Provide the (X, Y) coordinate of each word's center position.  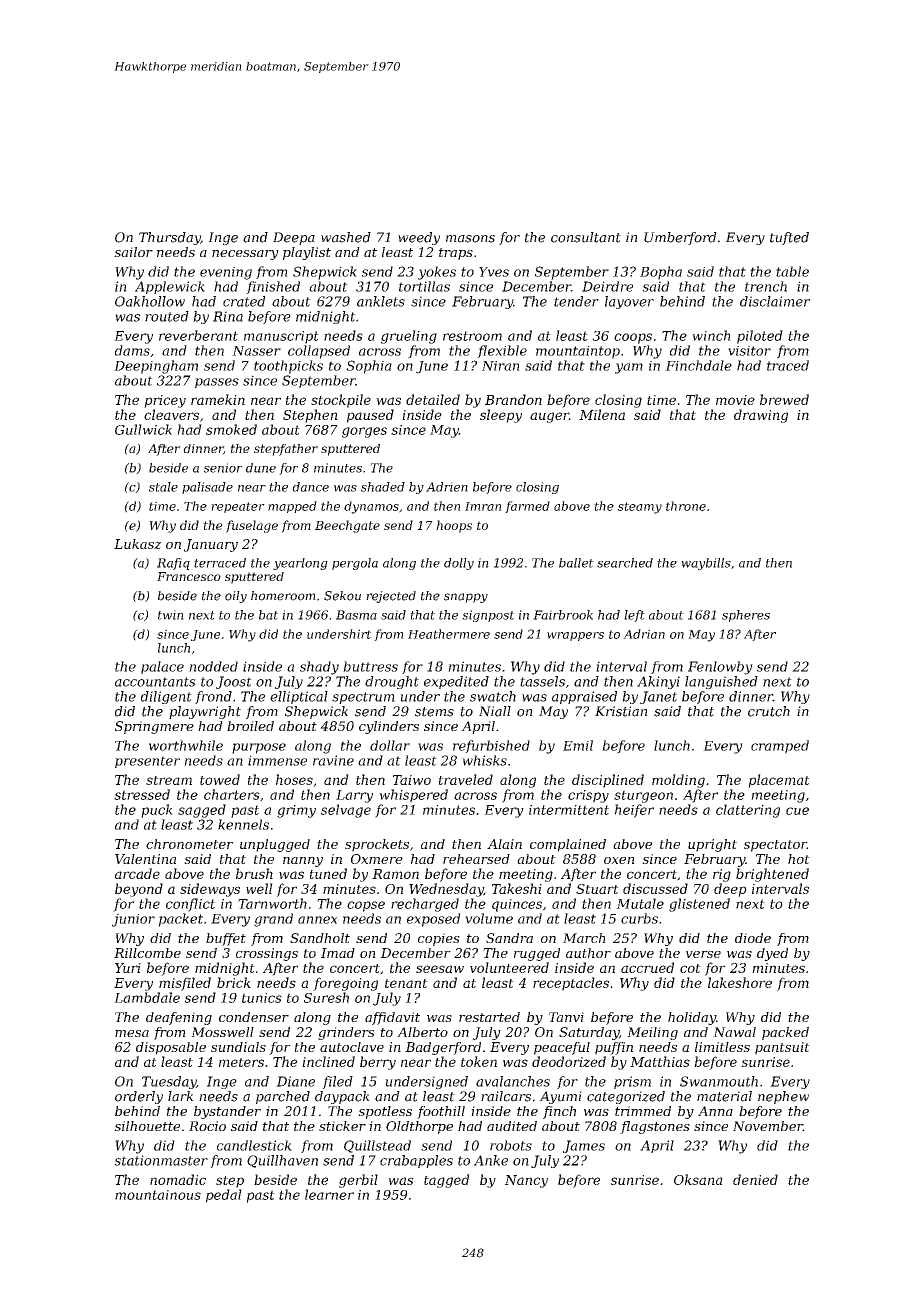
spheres (746, 616)
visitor (749, 351)
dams (132, 350)
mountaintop (578, 352)
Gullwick (143, 429)
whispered (413, 796)
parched (283, 1097)
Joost (234, 682)
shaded (383, 487)
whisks (484, 760)
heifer (634, 811)
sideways (210, 890)
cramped (780, 747)
